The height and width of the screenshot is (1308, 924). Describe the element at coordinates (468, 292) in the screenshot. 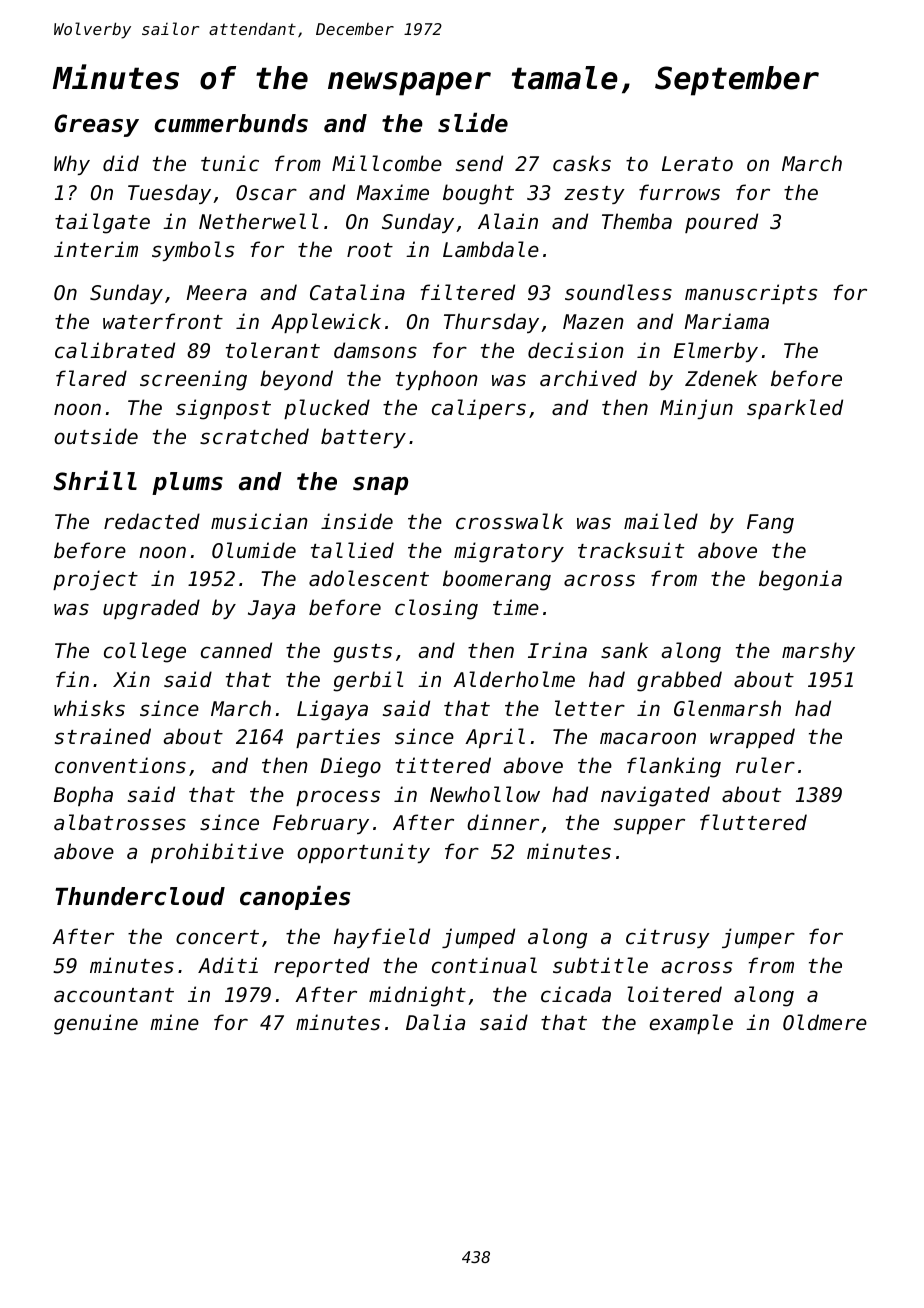

I see `filtered` at that location.
